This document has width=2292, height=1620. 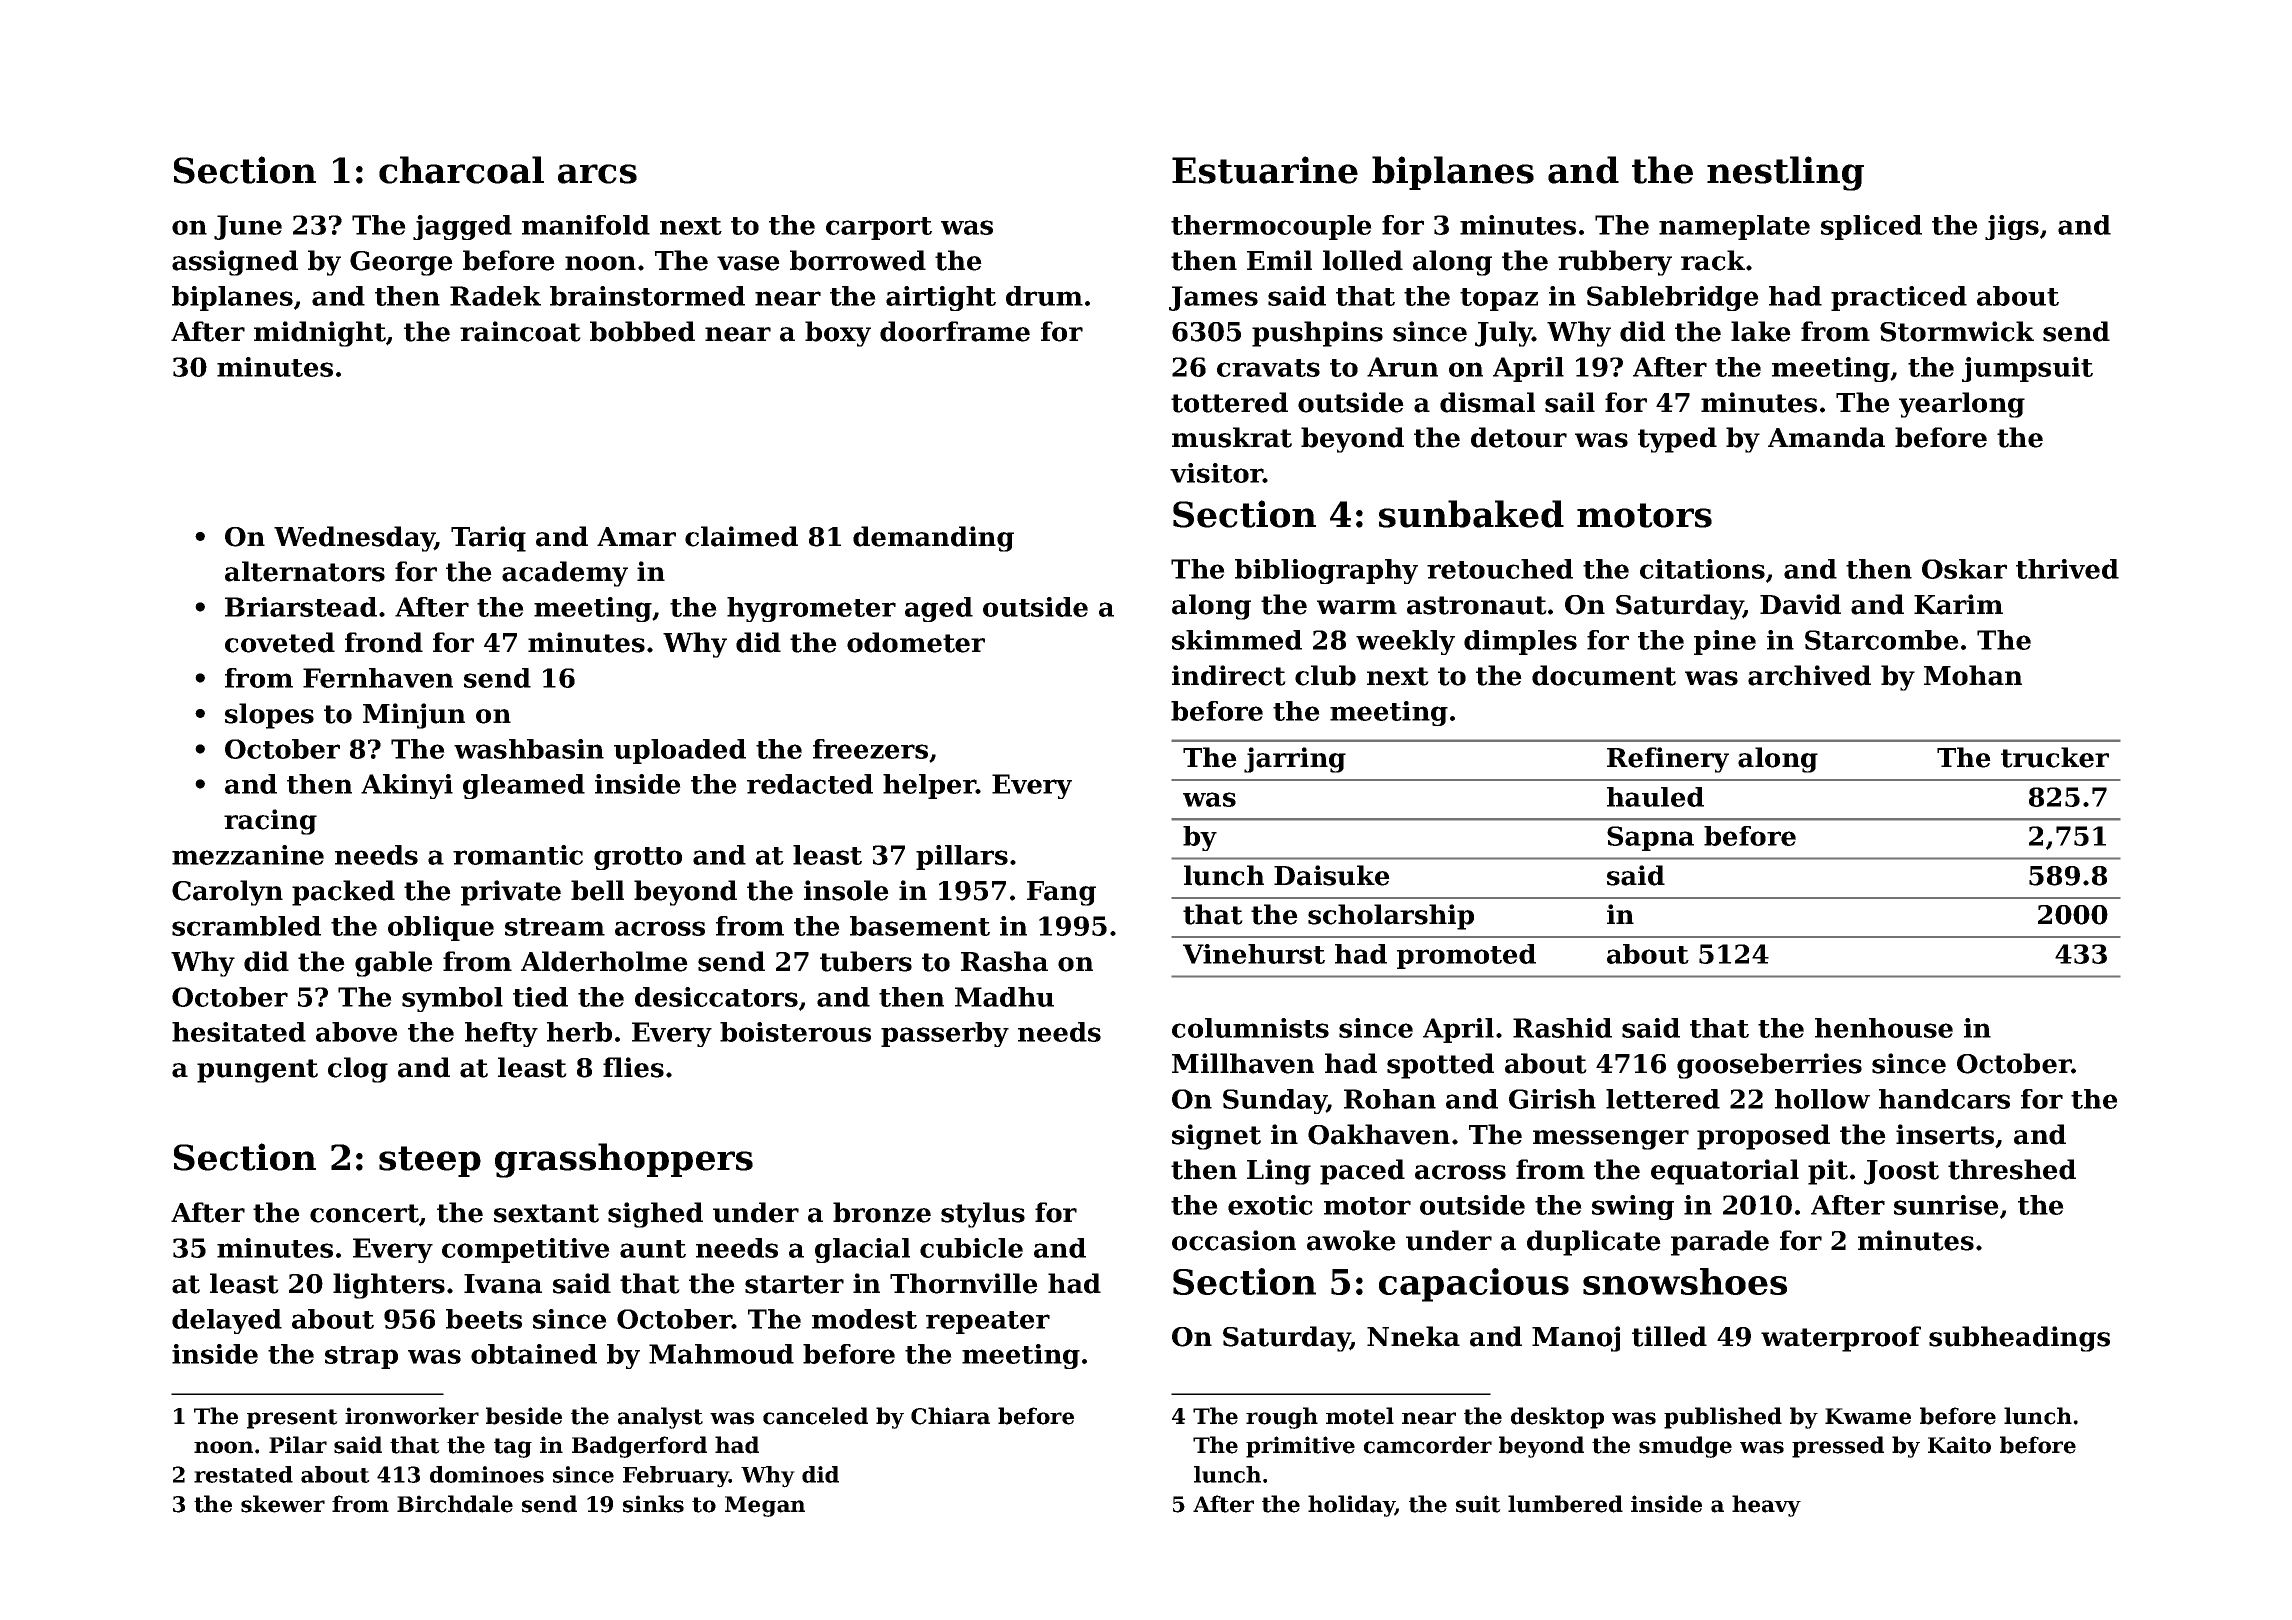 I want to click on arcs, so click(x=597, y=174).
